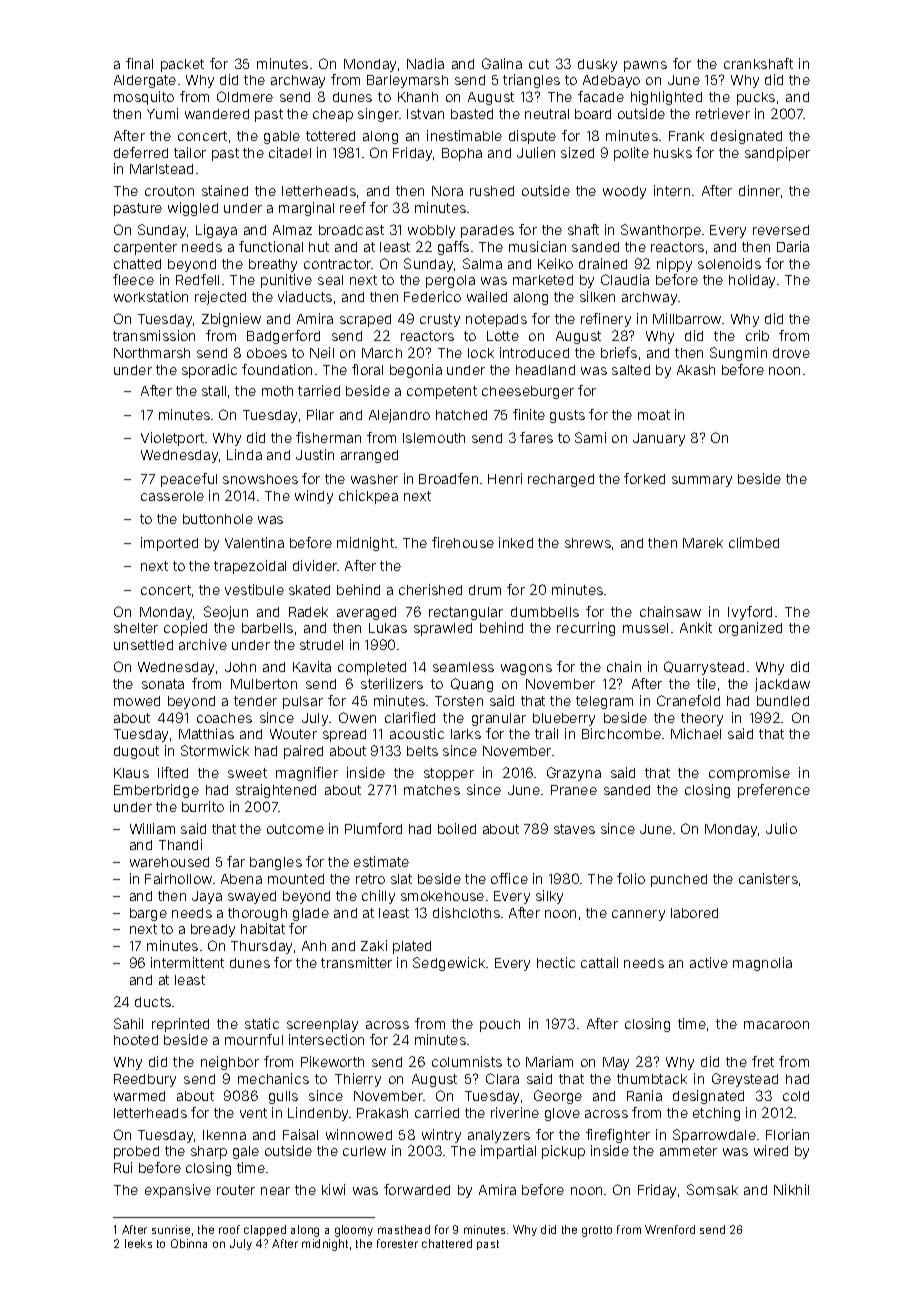 This screenshot has width=924, height=1314. What do you see at coordinates (461, 415) in the screenshot?
I see `hatched` at bounding box center [461, 415].
